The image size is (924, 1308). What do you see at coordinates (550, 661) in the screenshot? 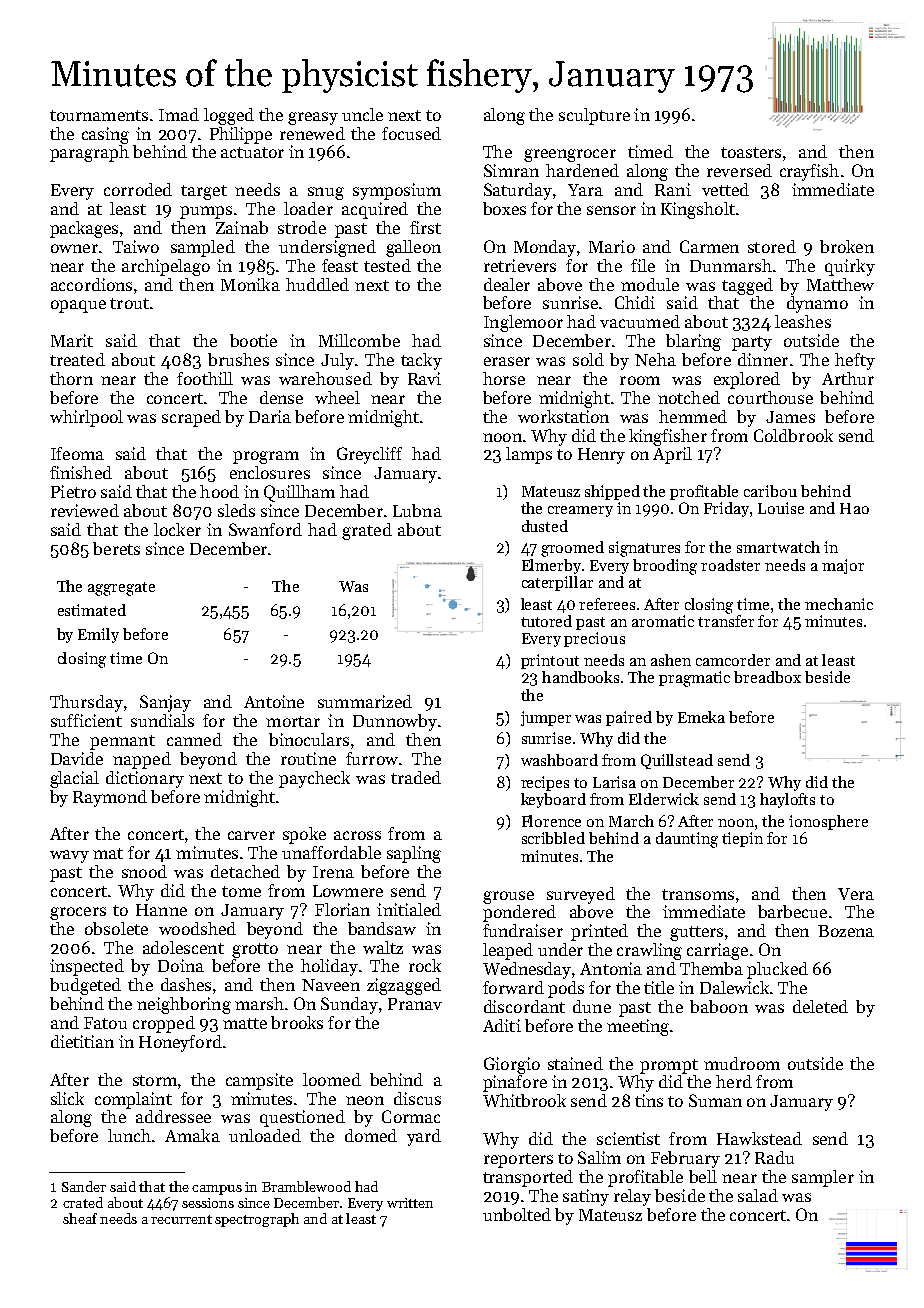
I see `printout` at bounding box center [550, 661].
